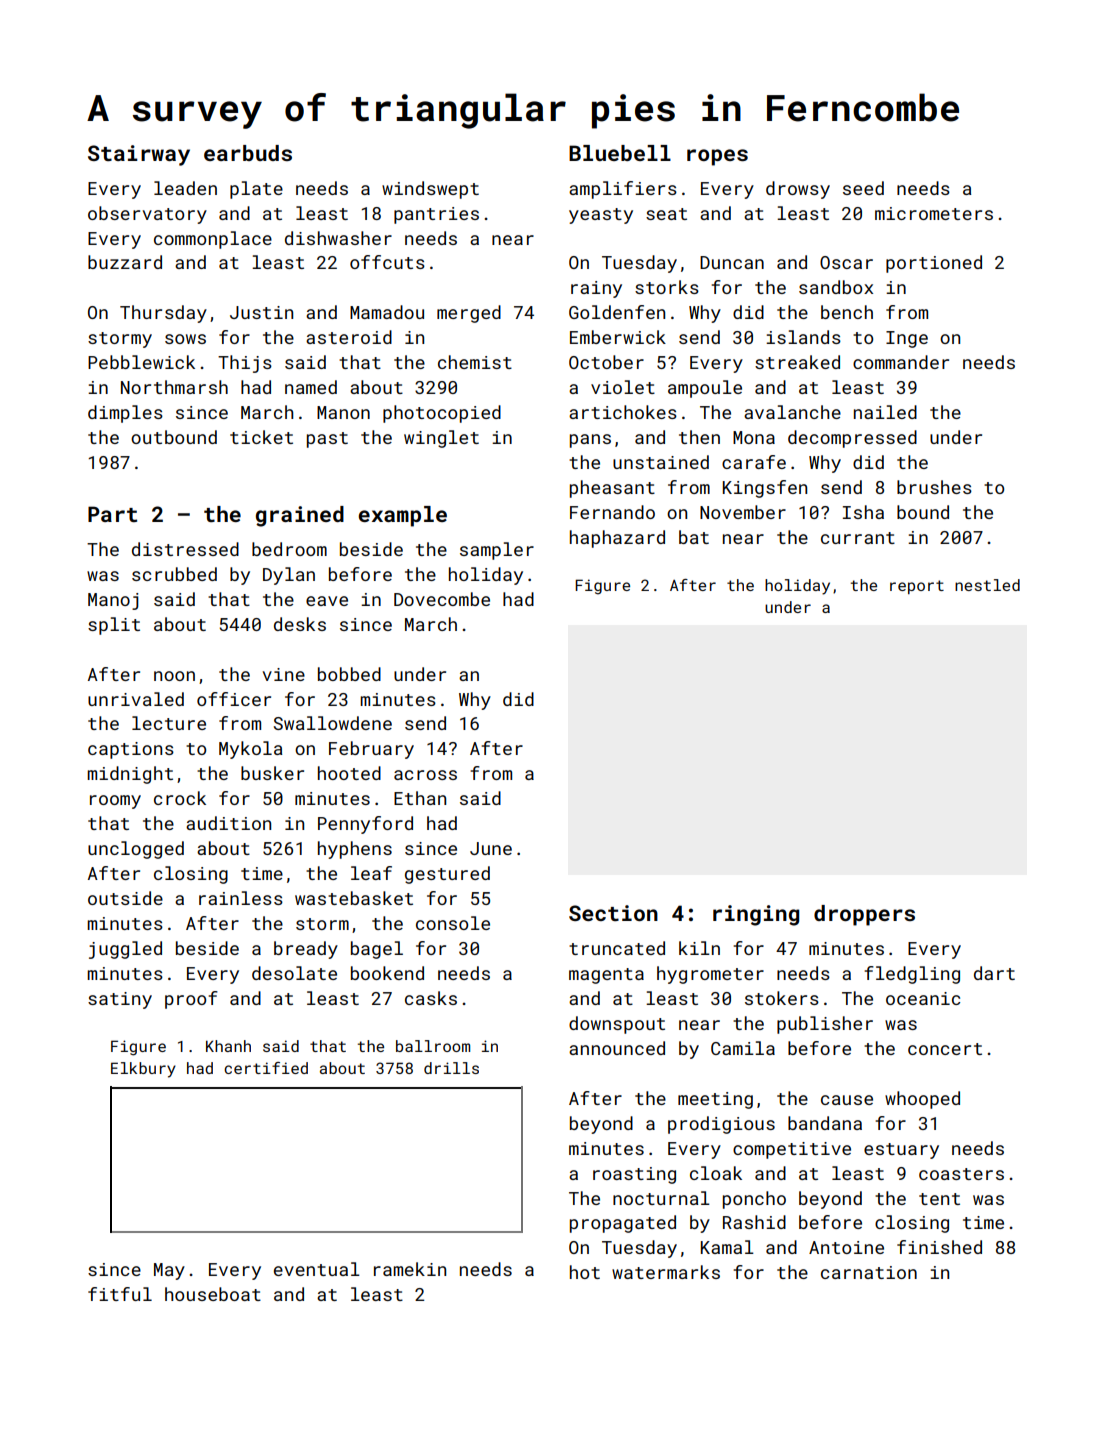 Image resolution: width=1114 pixels, height=1441 pixels. Describe the element at coordinates (266, 1068) in the screenshot. I see `certified` at that location.
